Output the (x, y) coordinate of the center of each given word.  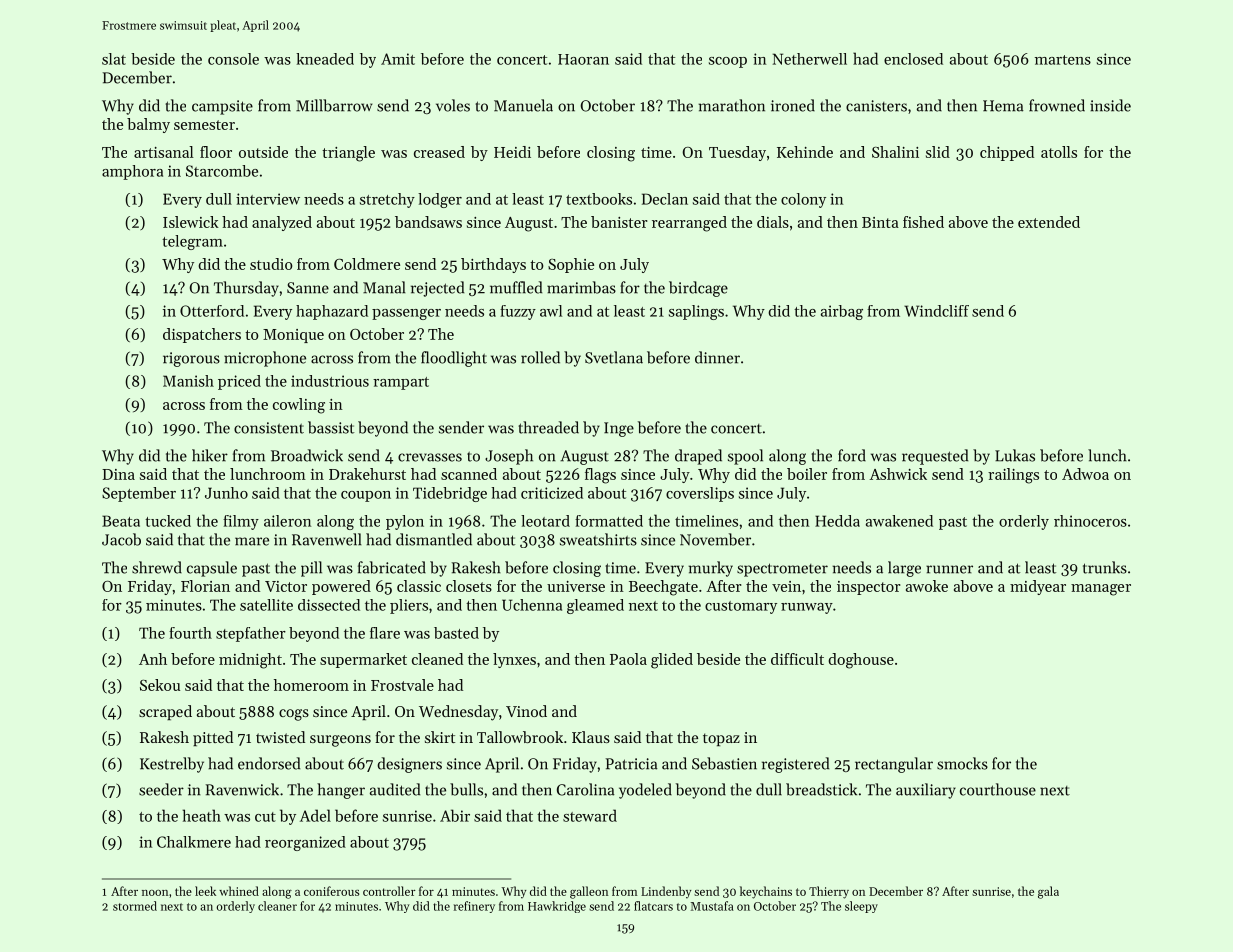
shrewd (157, 567)
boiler (807, 474)
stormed (135, 906)
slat (114, 59)
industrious (330, 381)
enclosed (913, 59)
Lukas (1015, 455)
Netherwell (810, 59)
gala (1048, 892)
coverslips (700, 494)
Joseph (509, 457)
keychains (766, 892)
